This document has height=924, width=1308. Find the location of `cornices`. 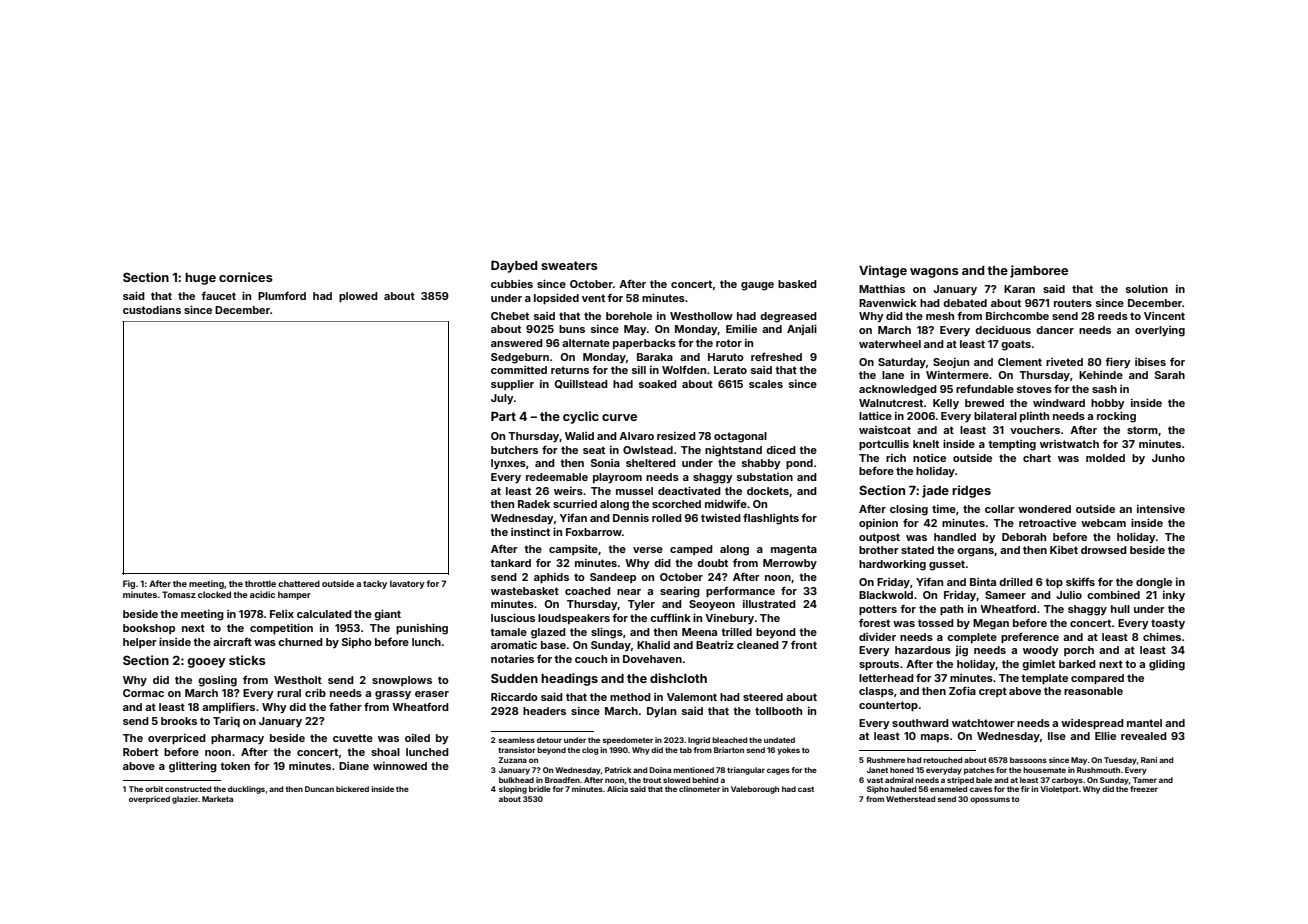

cornices is located at coordinates (246, 277).
